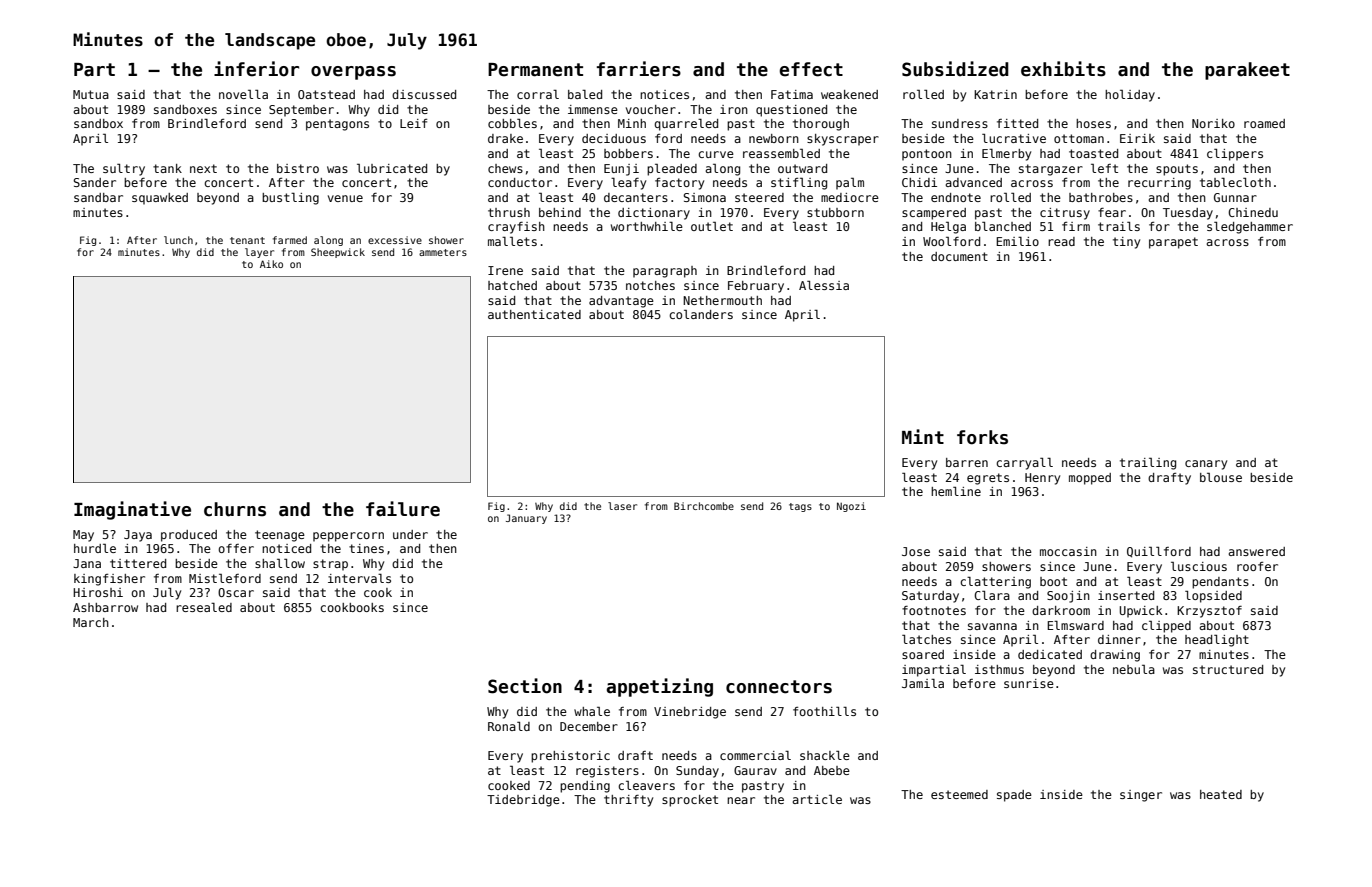  Describe the element at coordinates (520, 182) in the screenshot. I see `conductor` at that location.
